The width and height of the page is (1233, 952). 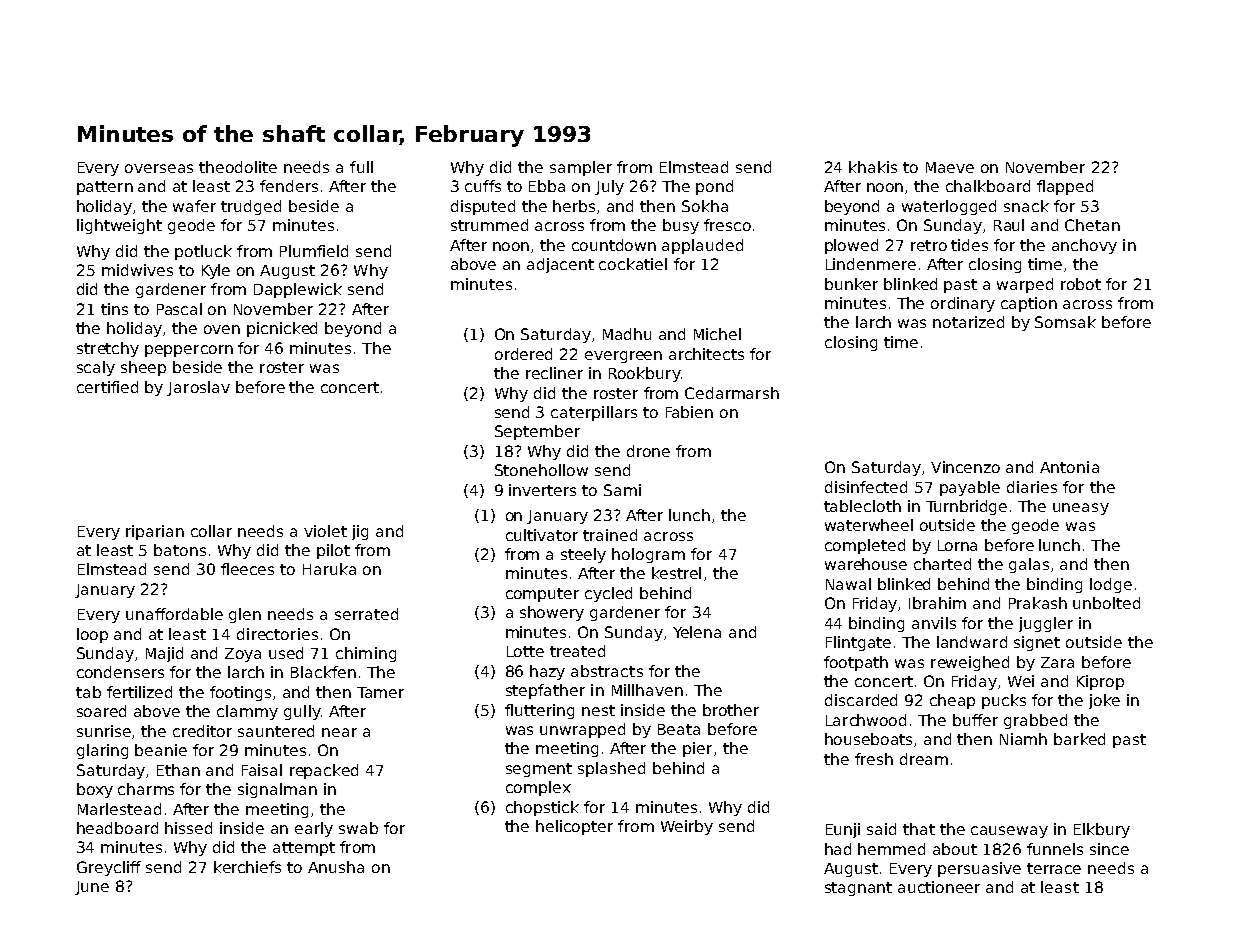 I want to click on wafer, so click(x=194, y=206).
